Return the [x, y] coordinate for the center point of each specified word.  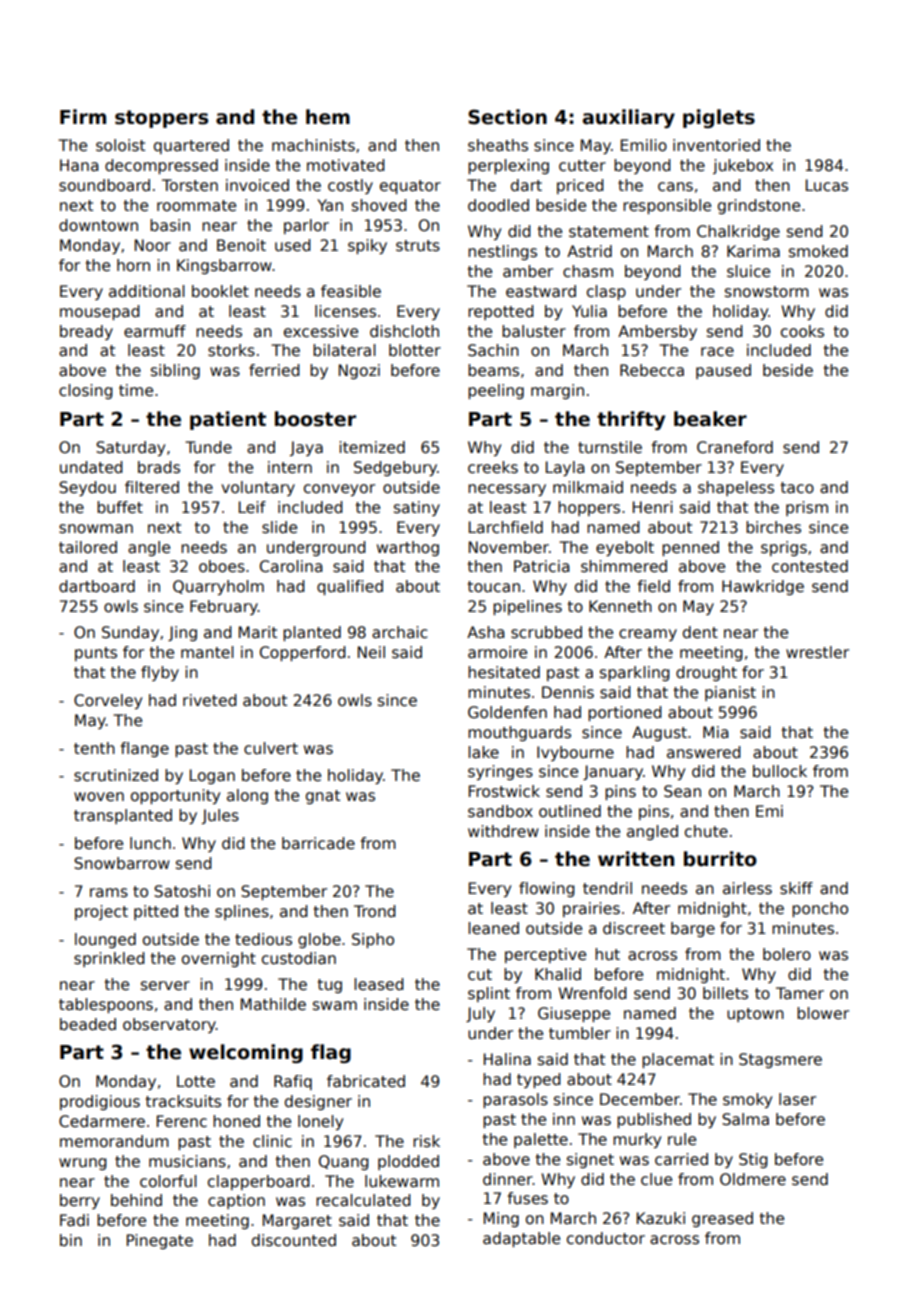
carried [681, 1159]
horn [133, 265]
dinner [508, 1179]
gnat [323, 797]
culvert [271, 748]
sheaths [498, 145]
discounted [294, 1240]
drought [706, 673]
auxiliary [629, 118]
